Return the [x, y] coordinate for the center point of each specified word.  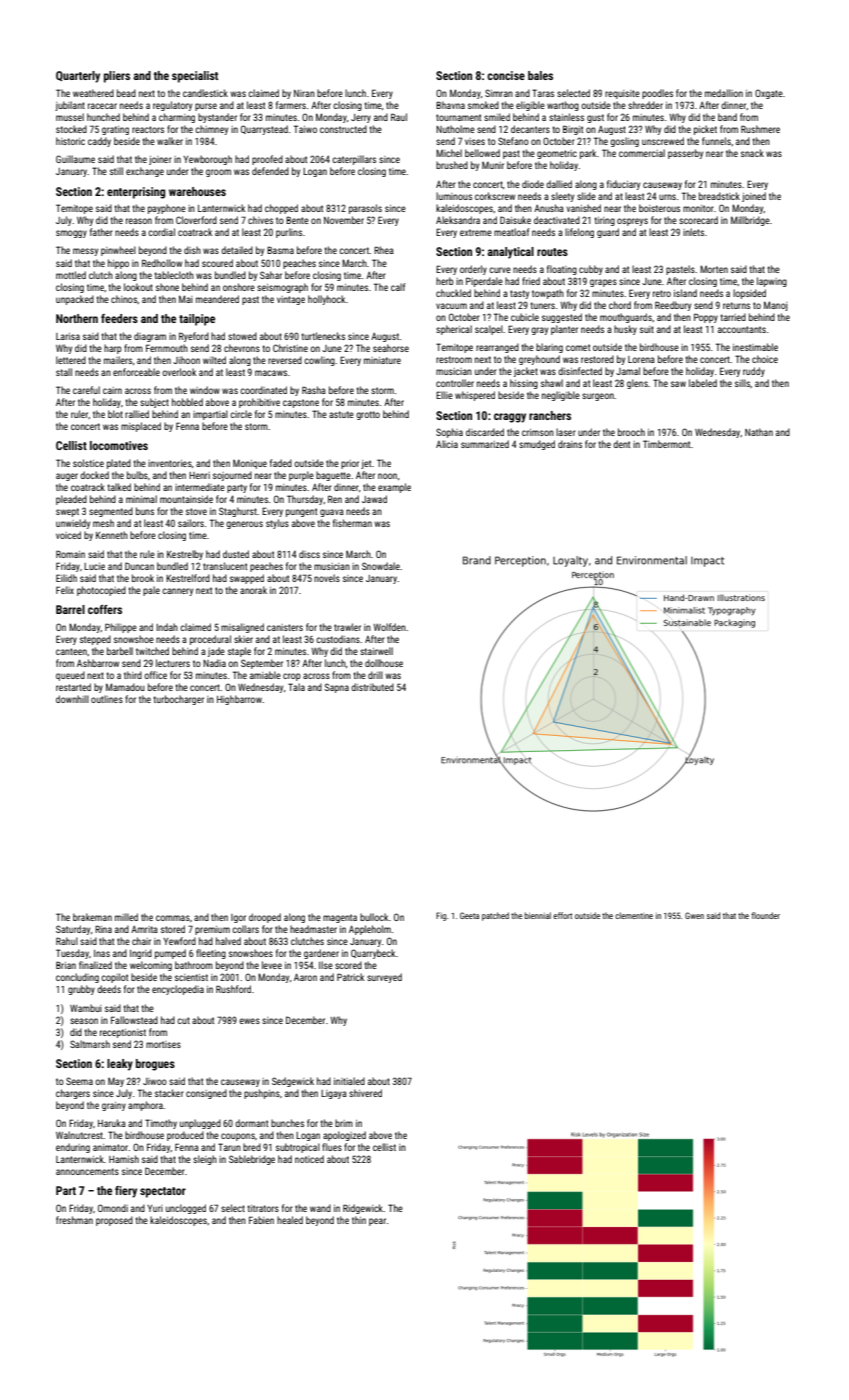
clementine [634, 915]
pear [377, 1222]
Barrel [70, 609]
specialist [195, 77]
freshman [74, 1220]
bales [540, 75]
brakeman [92, 917]
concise [506, 75]
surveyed [384, 978]
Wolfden [389, 627]
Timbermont [666, 444]
